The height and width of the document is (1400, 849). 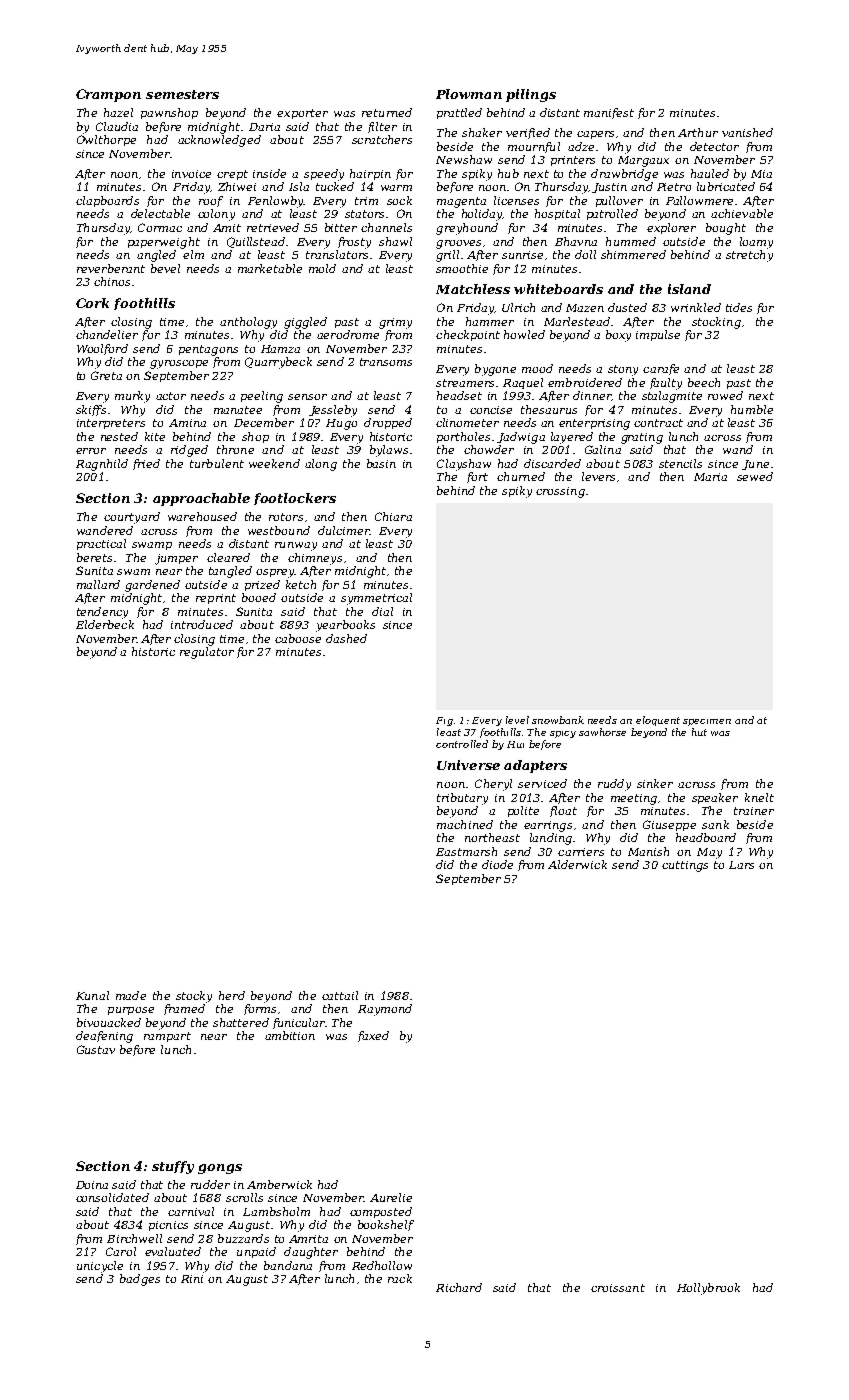 I want to click on faxed, so click(x=373, y=1036).
